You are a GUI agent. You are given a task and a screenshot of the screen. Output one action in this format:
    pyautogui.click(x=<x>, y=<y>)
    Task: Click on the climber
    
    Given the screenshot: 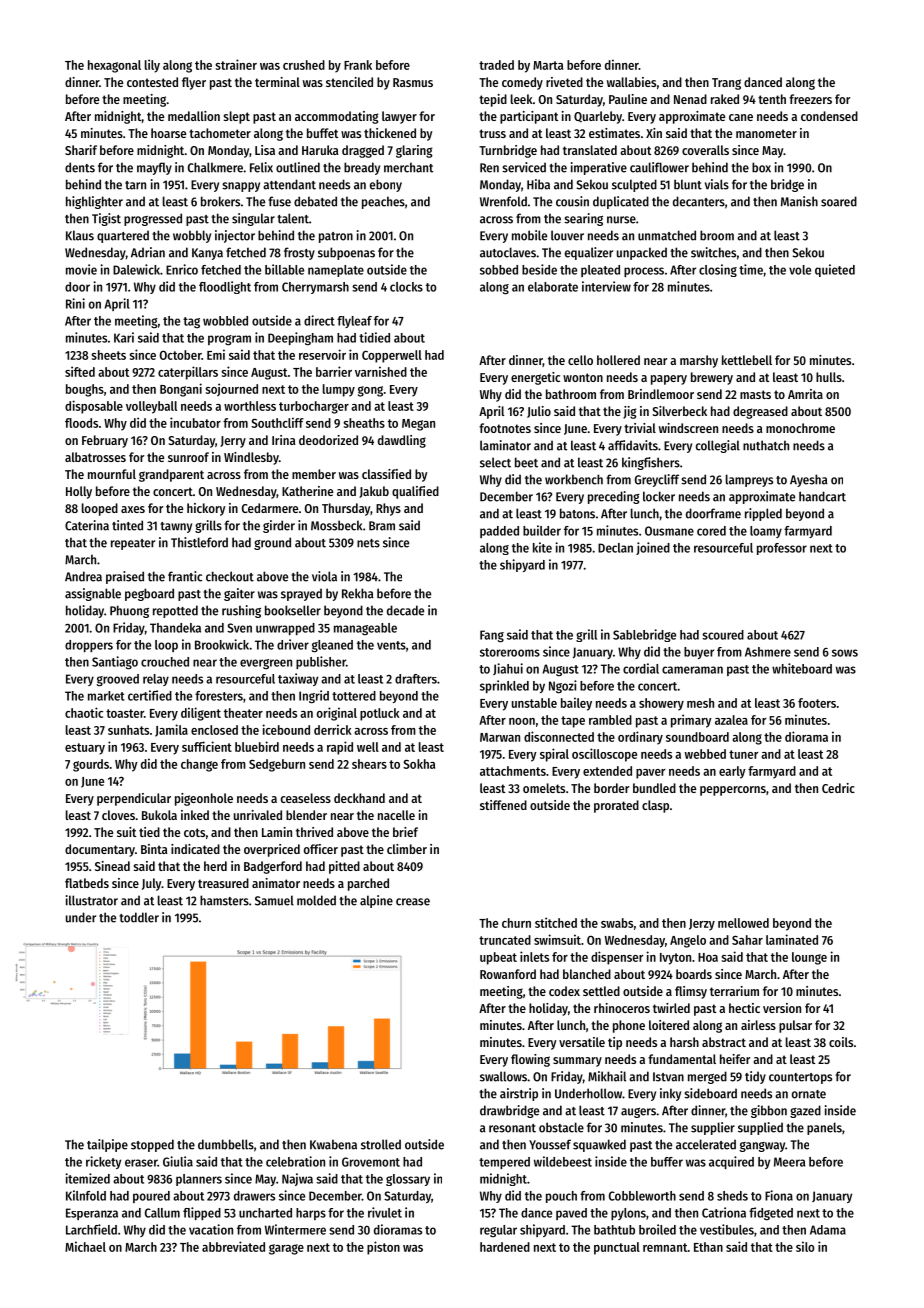 What is the action you would take?
    pyautogui.click(x=407, y=849)
